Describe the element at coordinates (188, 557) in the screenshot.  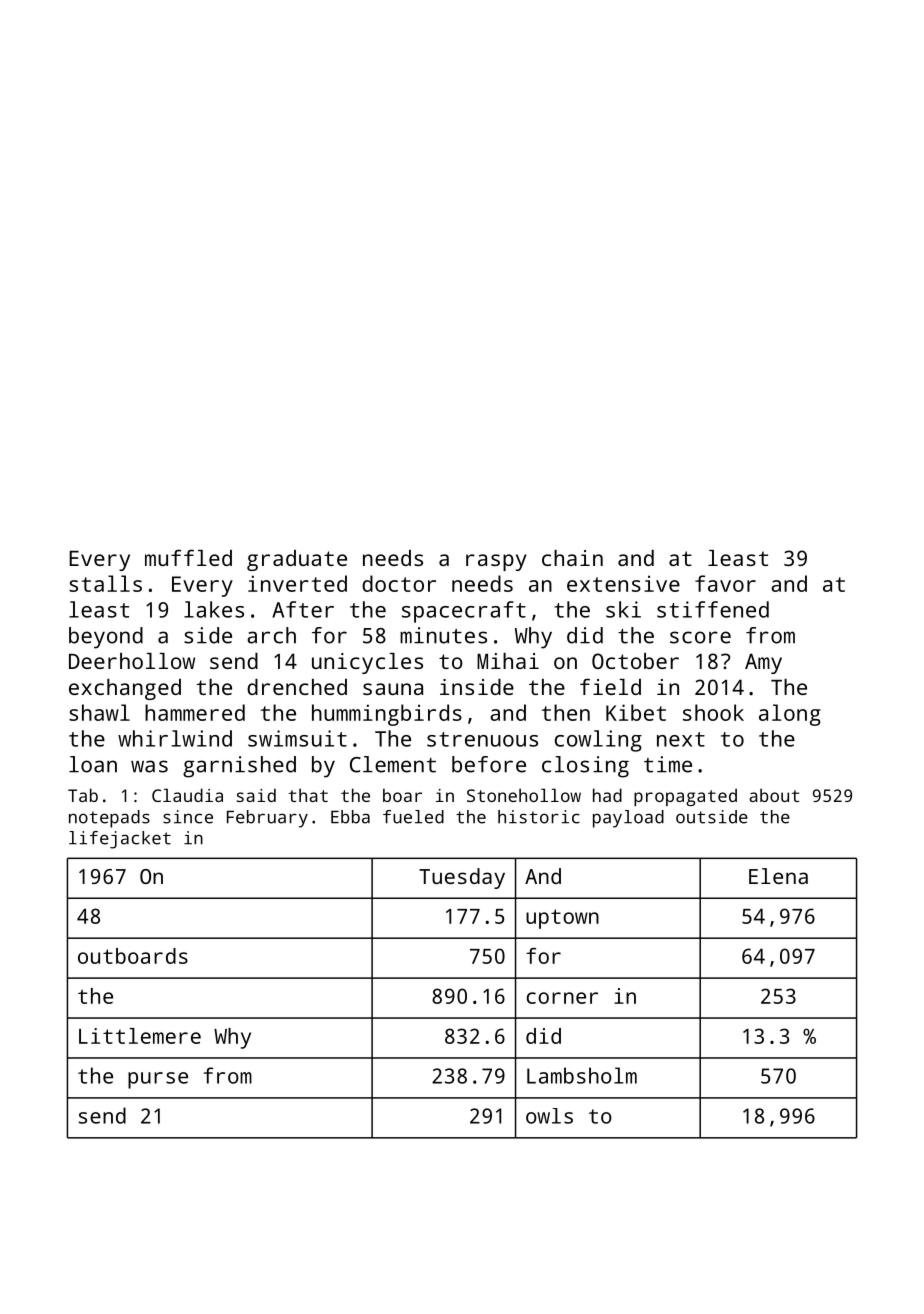
I see `muffled` at that location.
